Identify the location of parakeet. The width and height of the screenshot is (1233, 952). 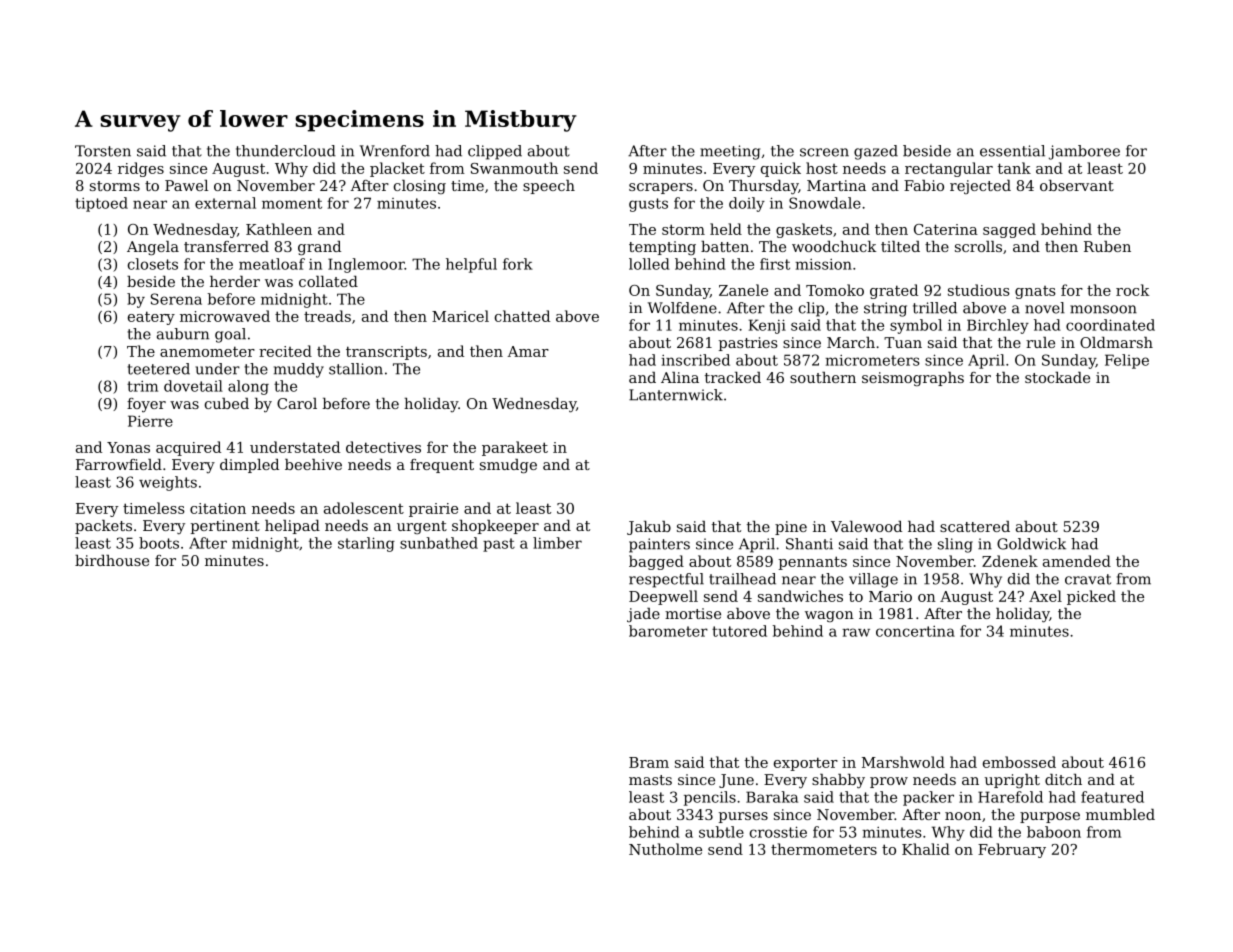
(515, 448).
